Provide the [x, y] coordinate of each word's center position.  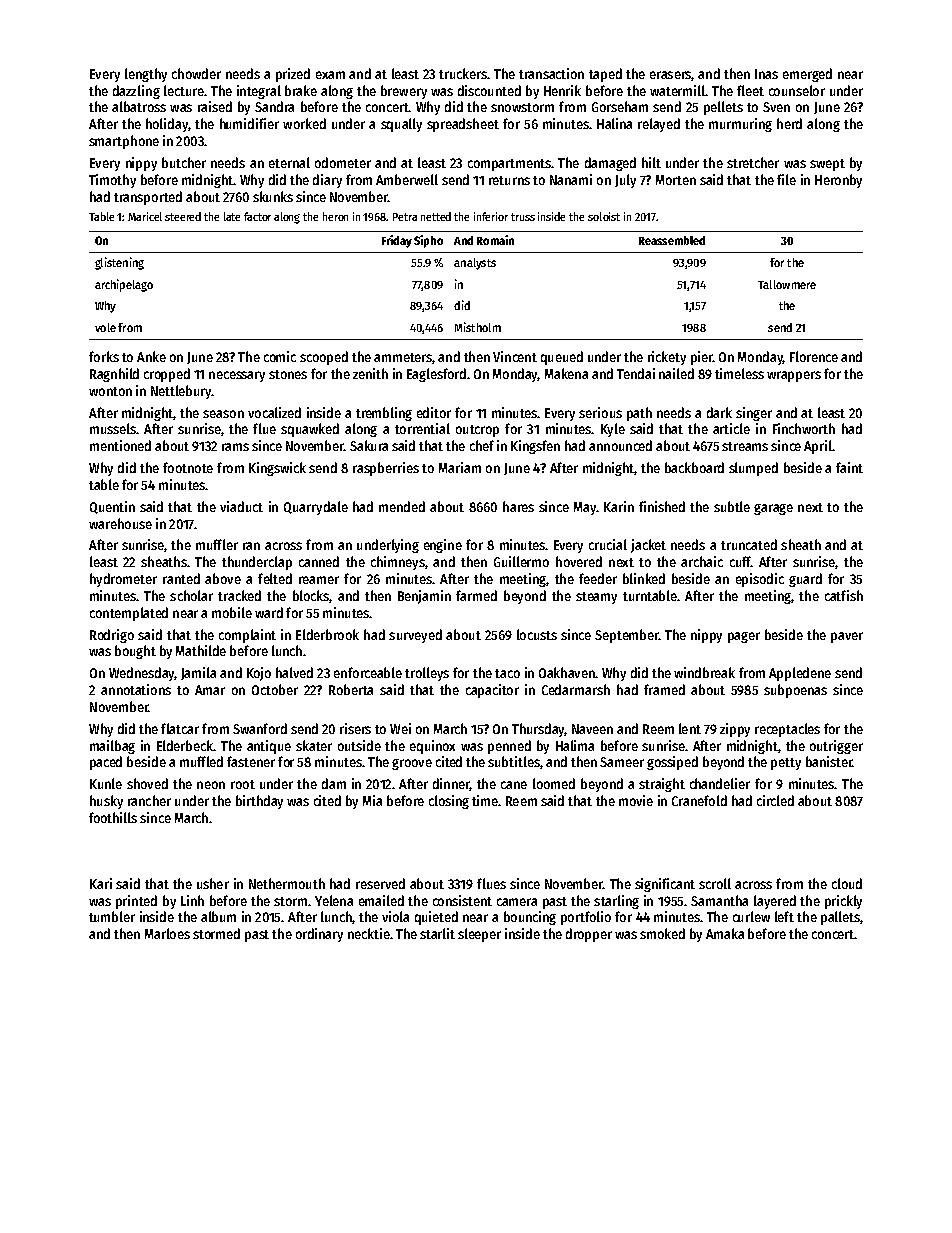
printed [136, 902]
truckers [463, 73]
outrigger [836, 747]
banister [829, 761]
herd [789, 123]
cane [514, 785]
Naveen [592, 729]
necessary [237, 376]
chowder [196, 73]
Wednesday [142, 674]
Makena [566, 373]
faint [849, 467]
